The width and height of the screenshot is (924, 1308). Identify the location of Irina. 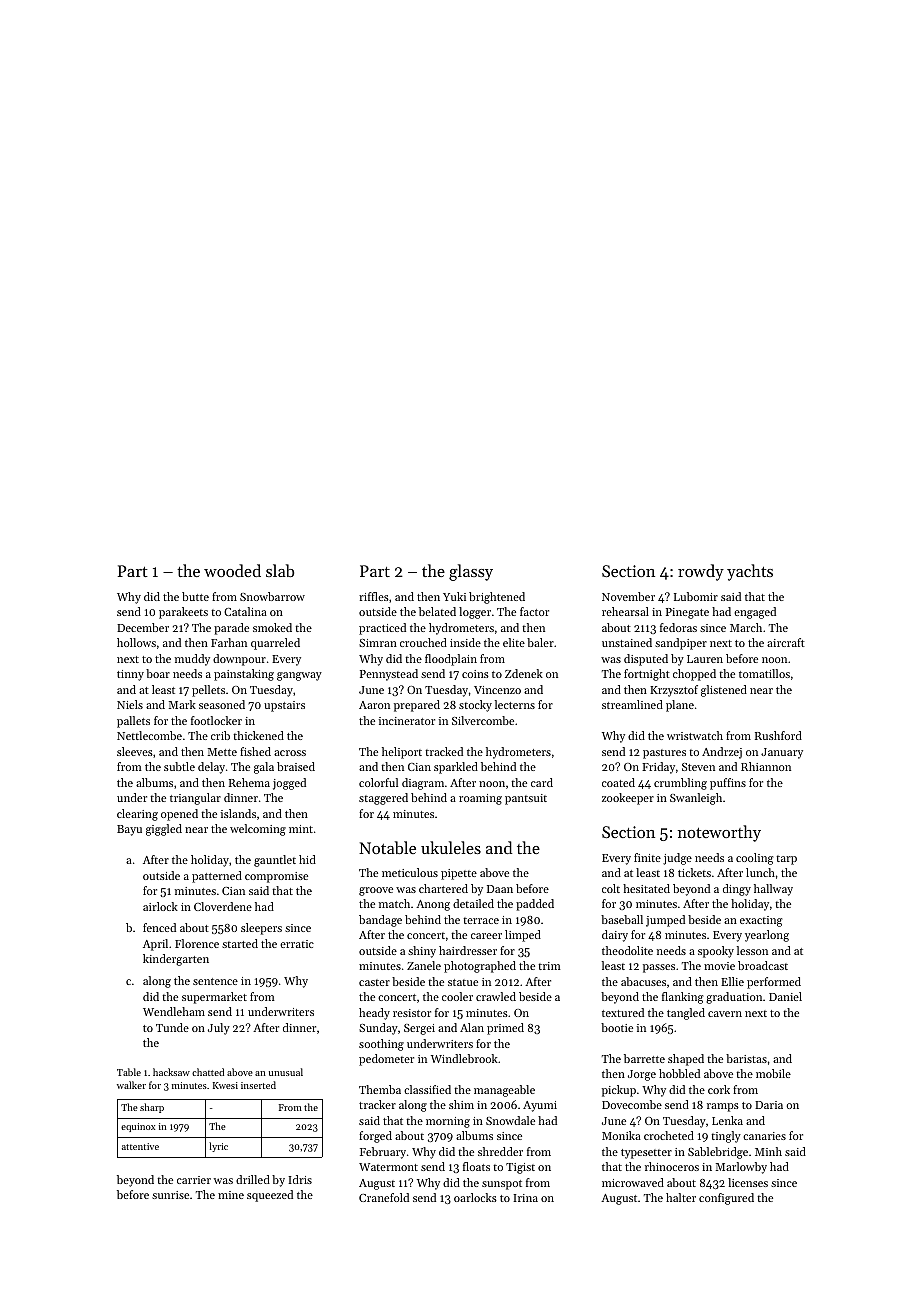
(525, 1198).
